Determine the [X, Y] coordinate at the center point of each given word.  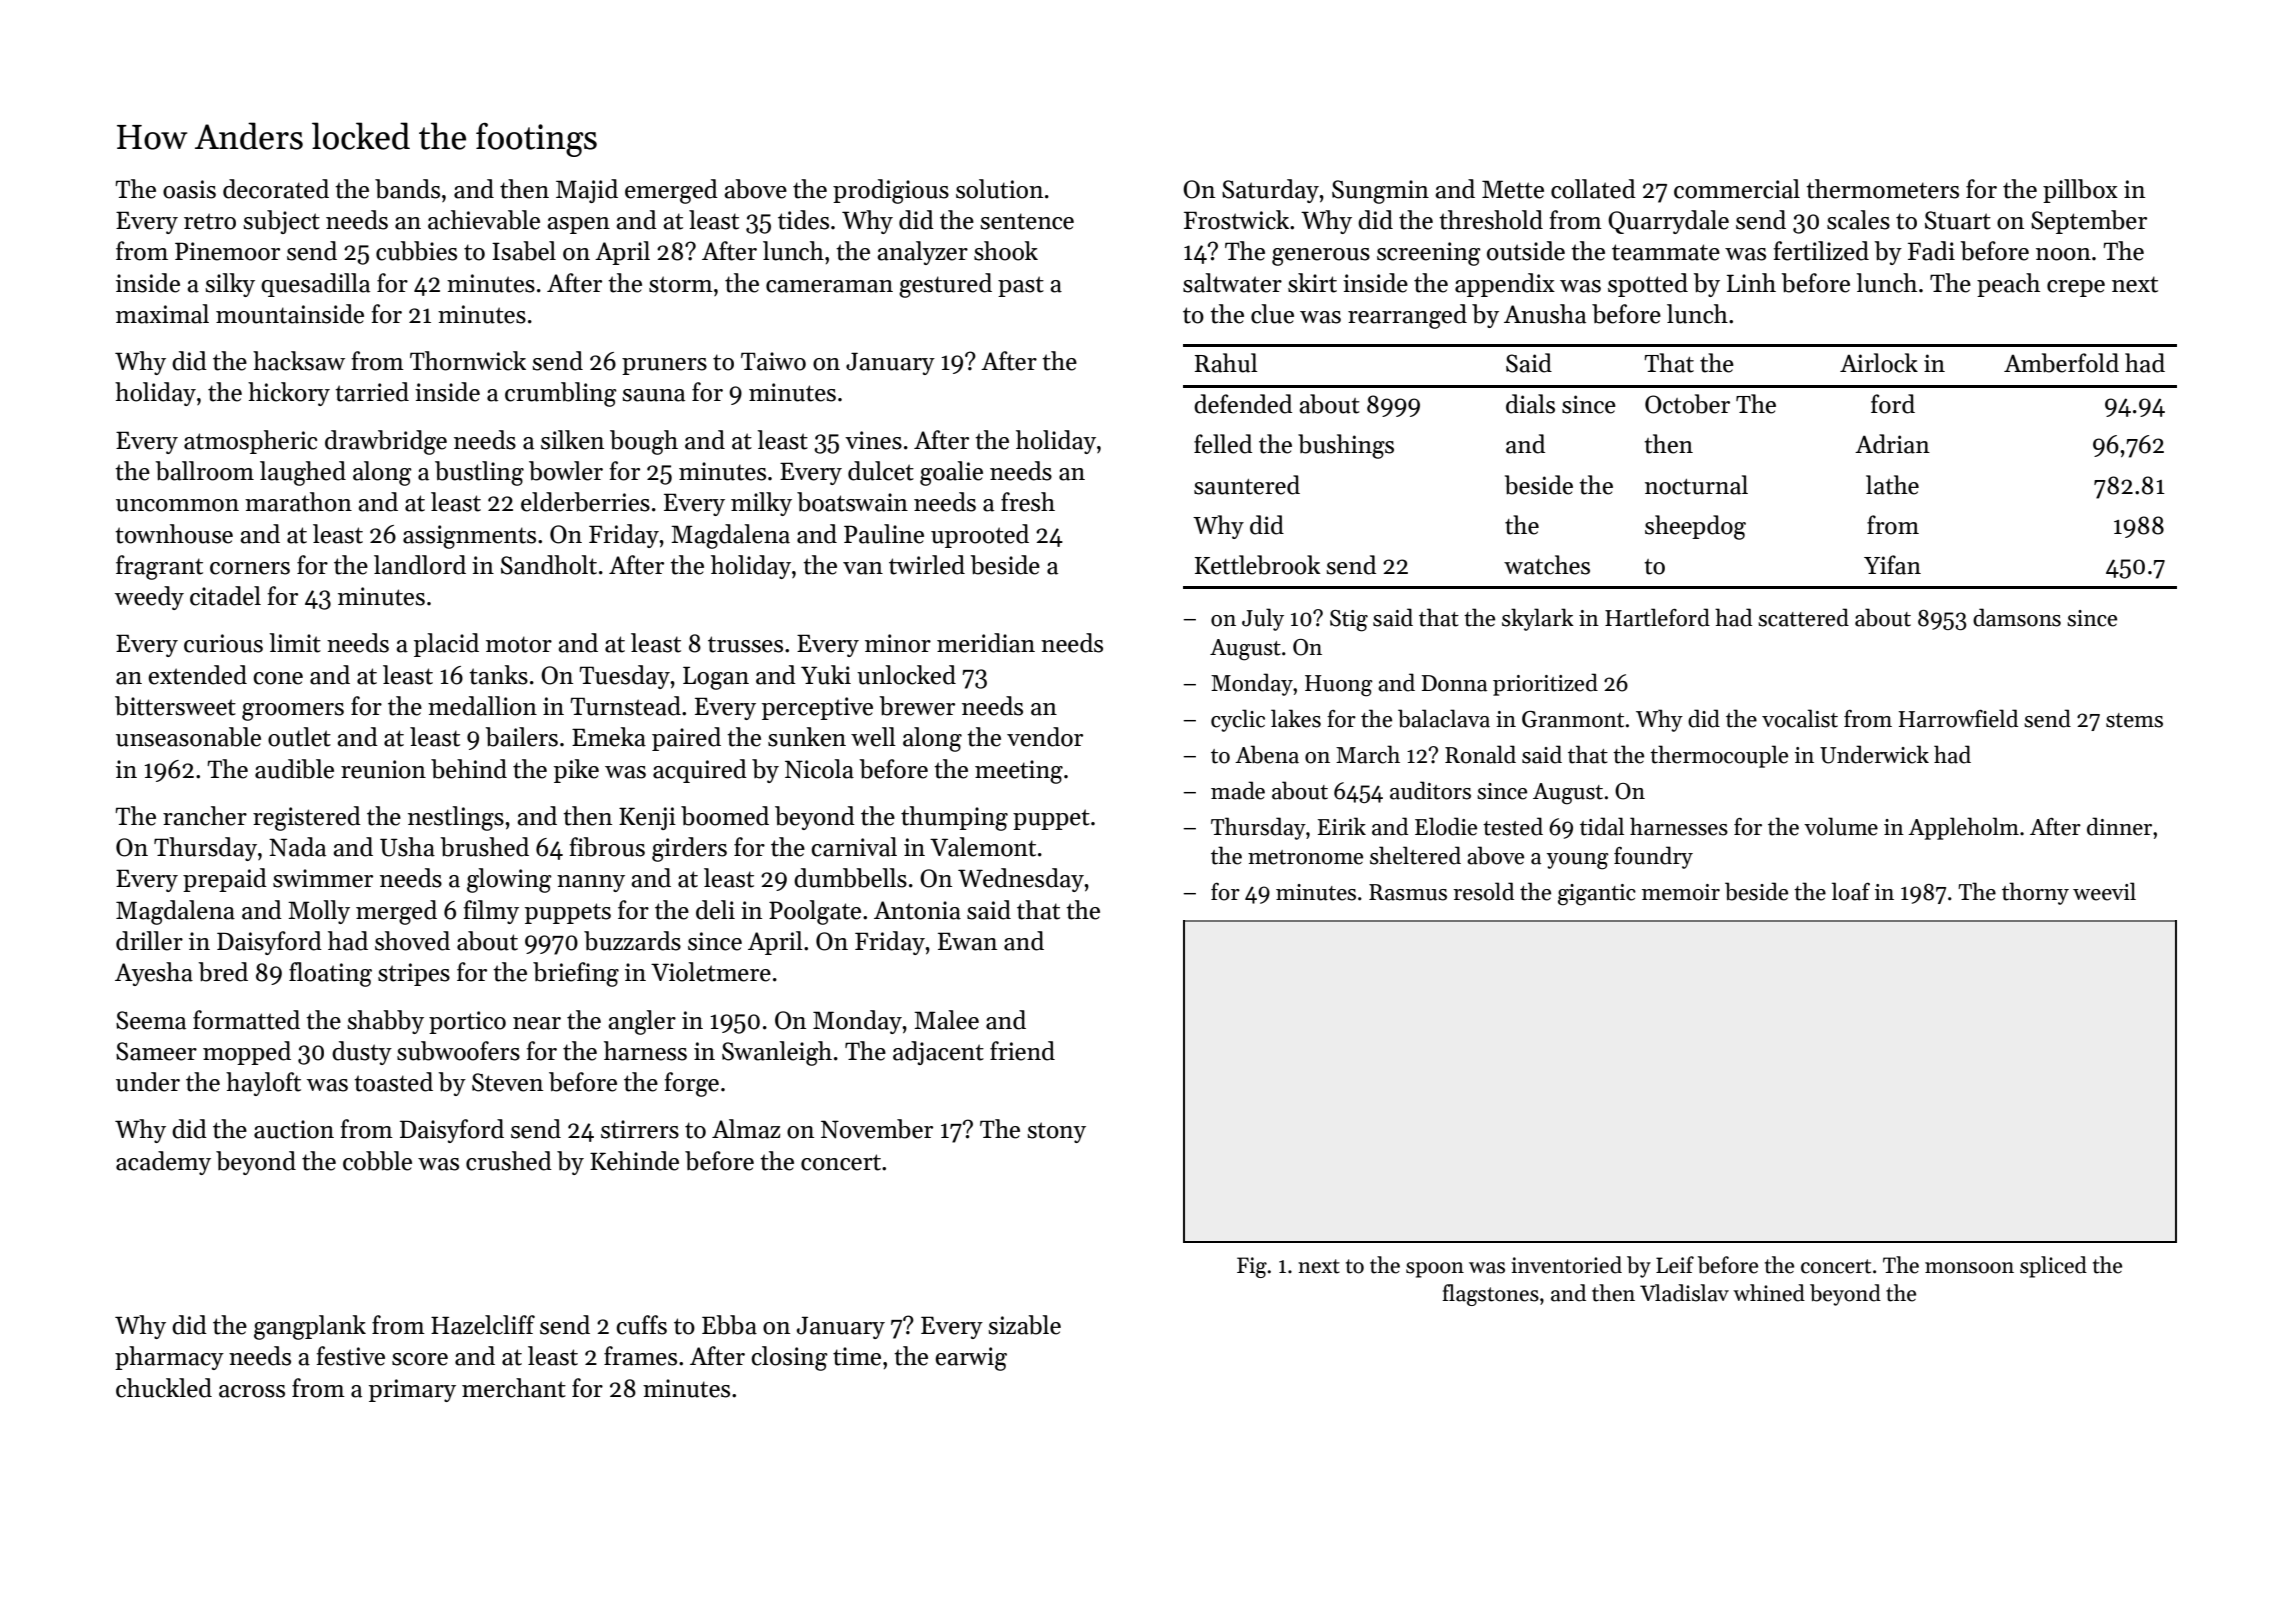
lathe [1892, 485]
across [252, 1391]
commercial [1737, 189]
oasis [189, 189]
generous [1321, 257]
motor [519, 644]
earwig [971, 1359]
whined [1769, 1293]
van [863, 568]
